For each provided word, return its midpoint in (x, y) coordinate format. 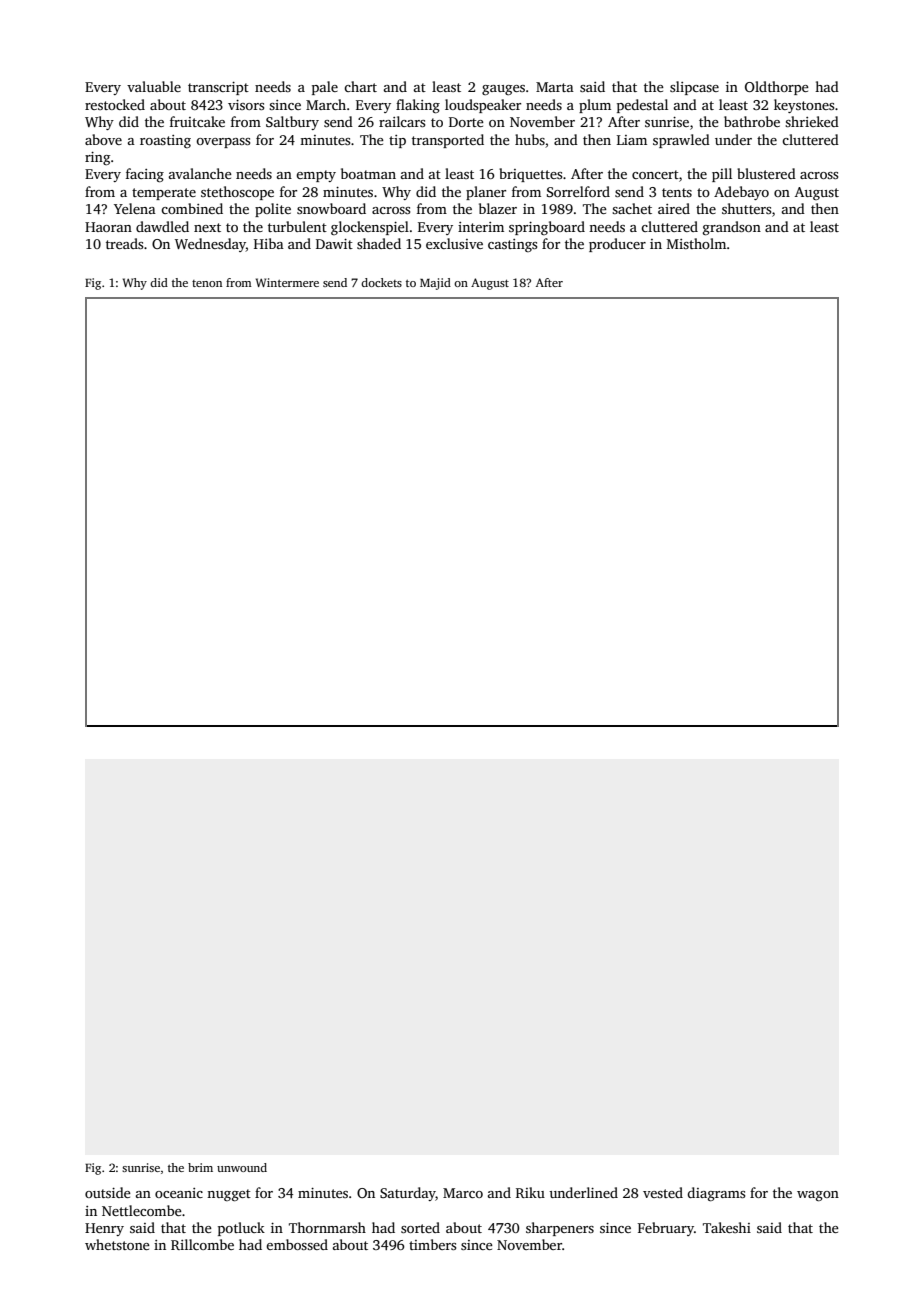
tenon (207, 283)
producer (617, 245)
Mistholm (696, 243)
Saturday (408, 1194)
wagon (818, 1196)
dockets (381, 282)
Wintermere (287, 282)
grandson (732, 228)
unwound (242, 1167)
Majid (435, 284)
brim (200, 1167)
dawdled (162, 226)
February (666, 1229)
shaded (379, 243)
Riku (530, 1192)
